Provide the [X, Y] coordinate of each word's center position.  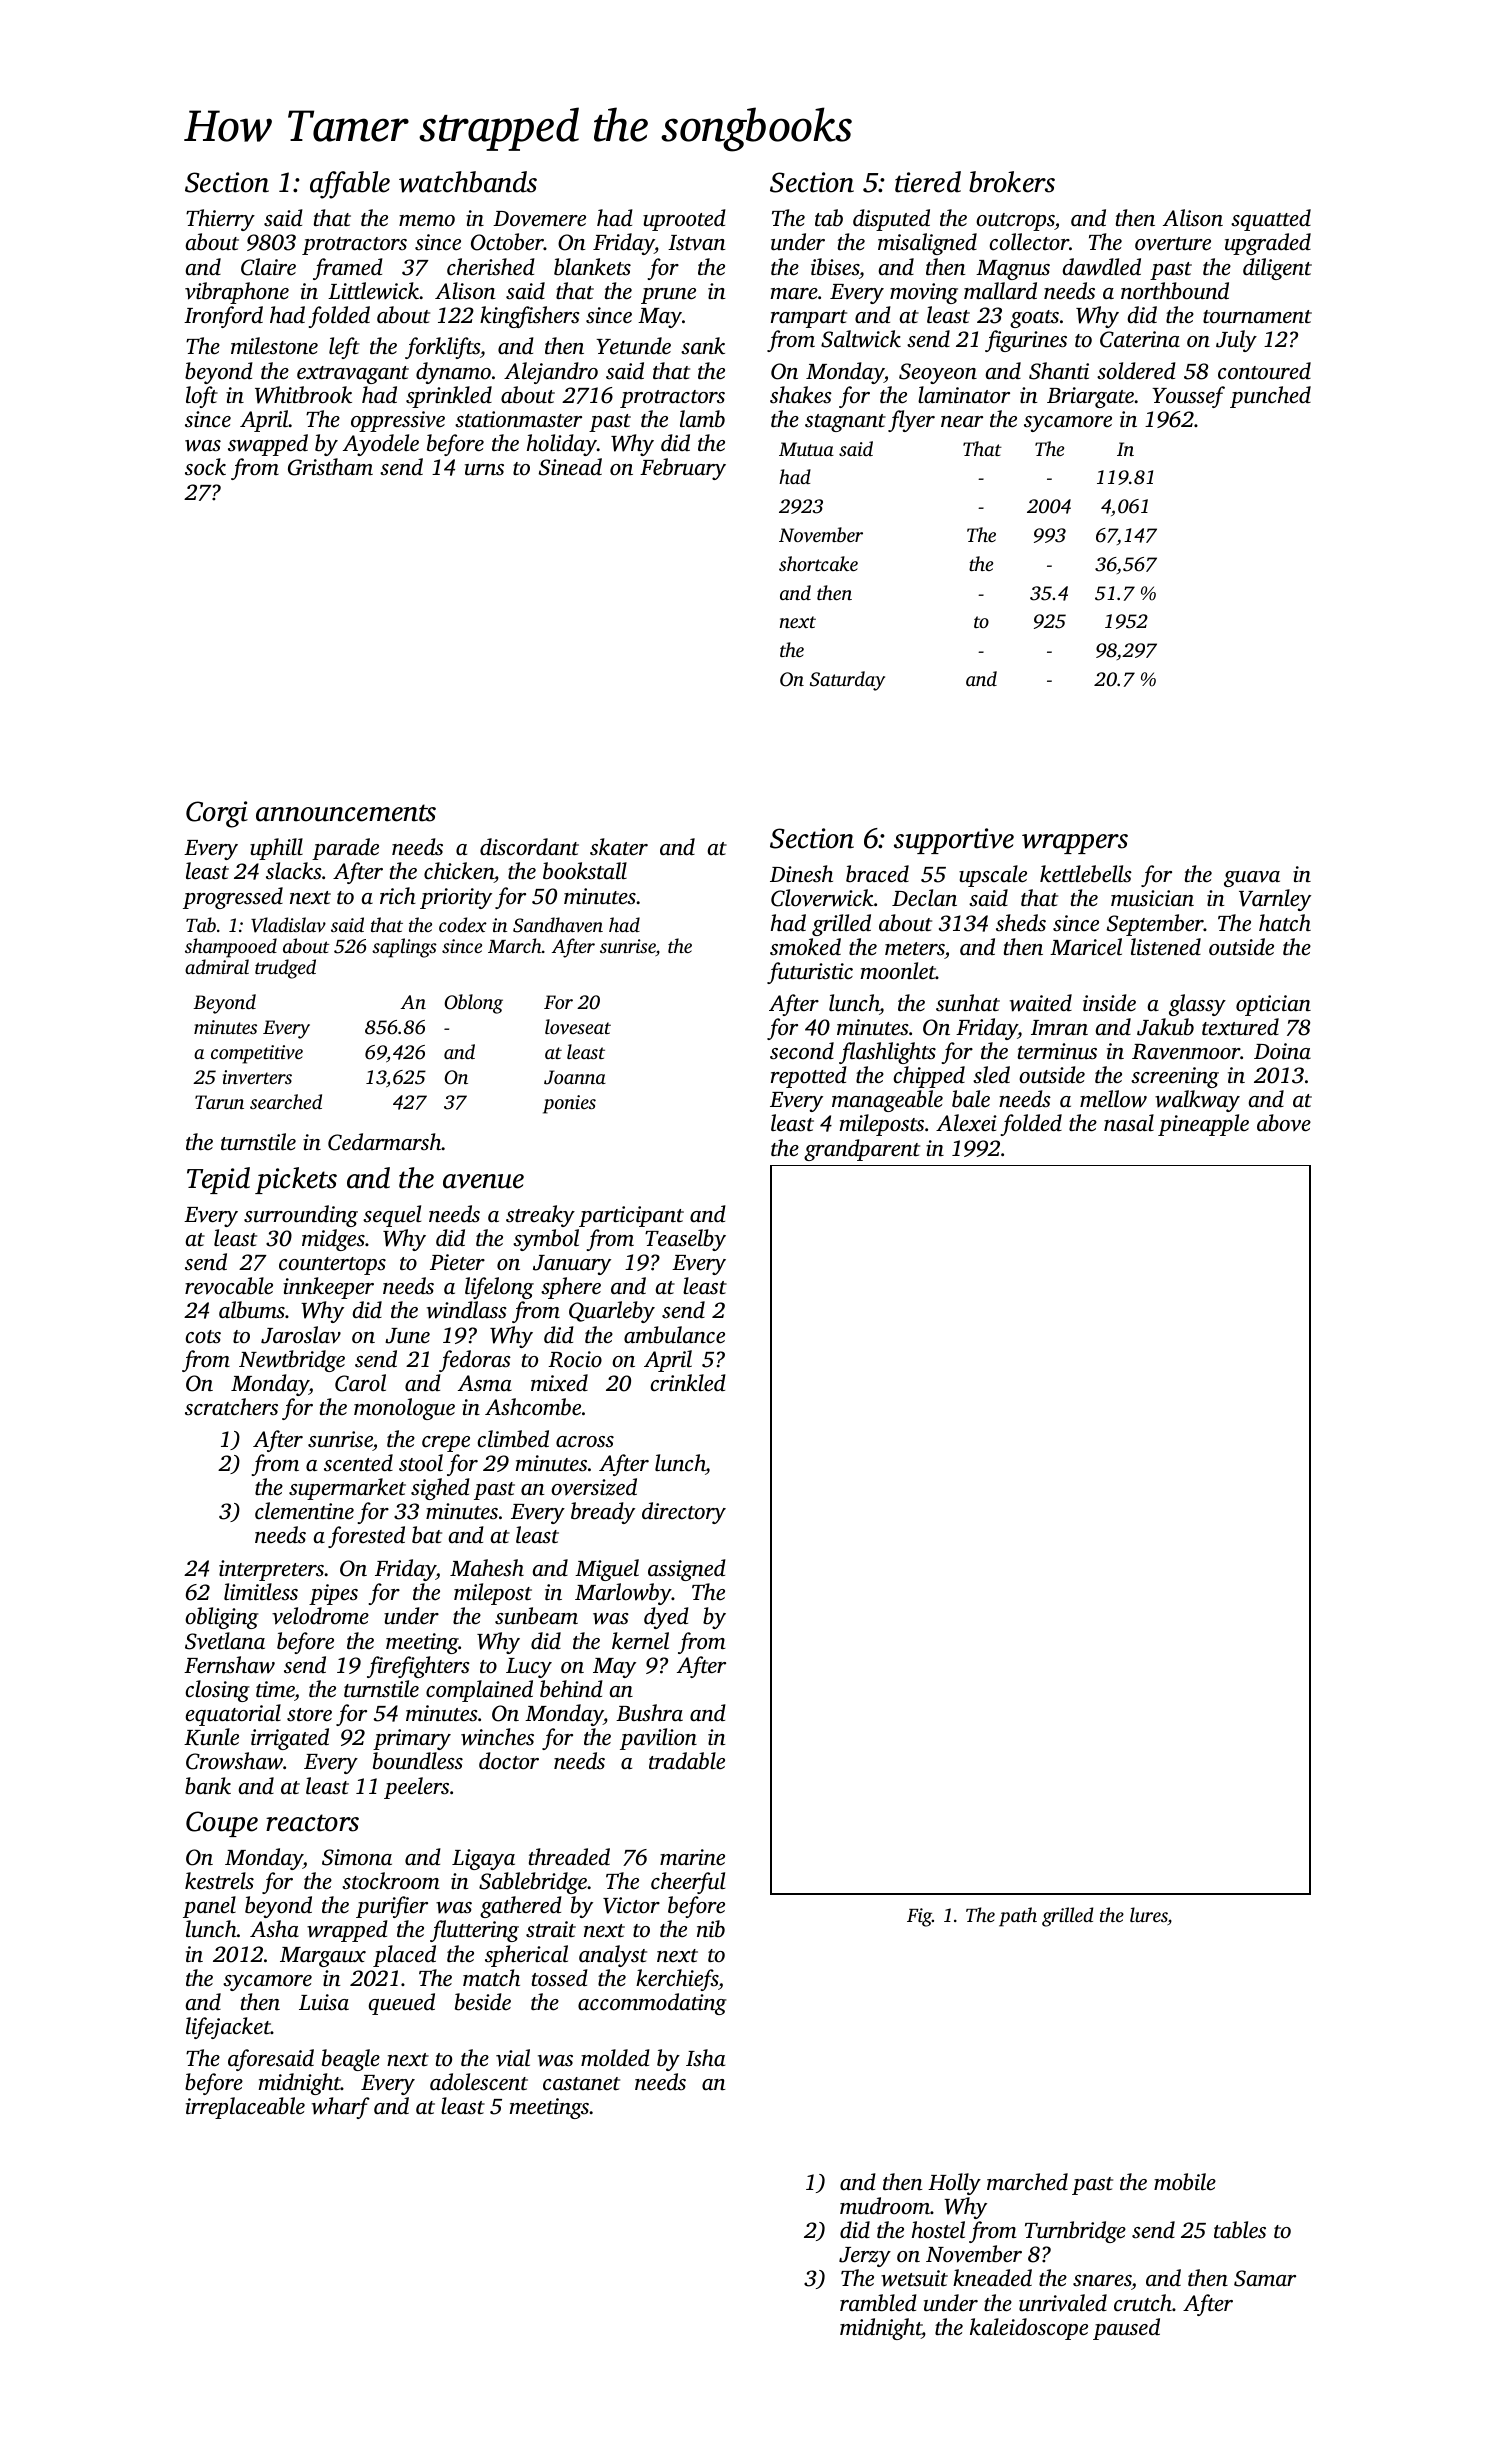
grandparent [862, 1150]
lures [1149, 1916]
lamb [702, 419]
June [407, 1336]
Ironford [223, 317]
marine [692, 1857]
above [1284, 1123]
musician [1152, 898]
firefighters [418, 1667]
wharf [341, 2108]
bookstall [585, 871]
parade [345, 849]
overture [1173, 244]
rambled [878, 2303]
